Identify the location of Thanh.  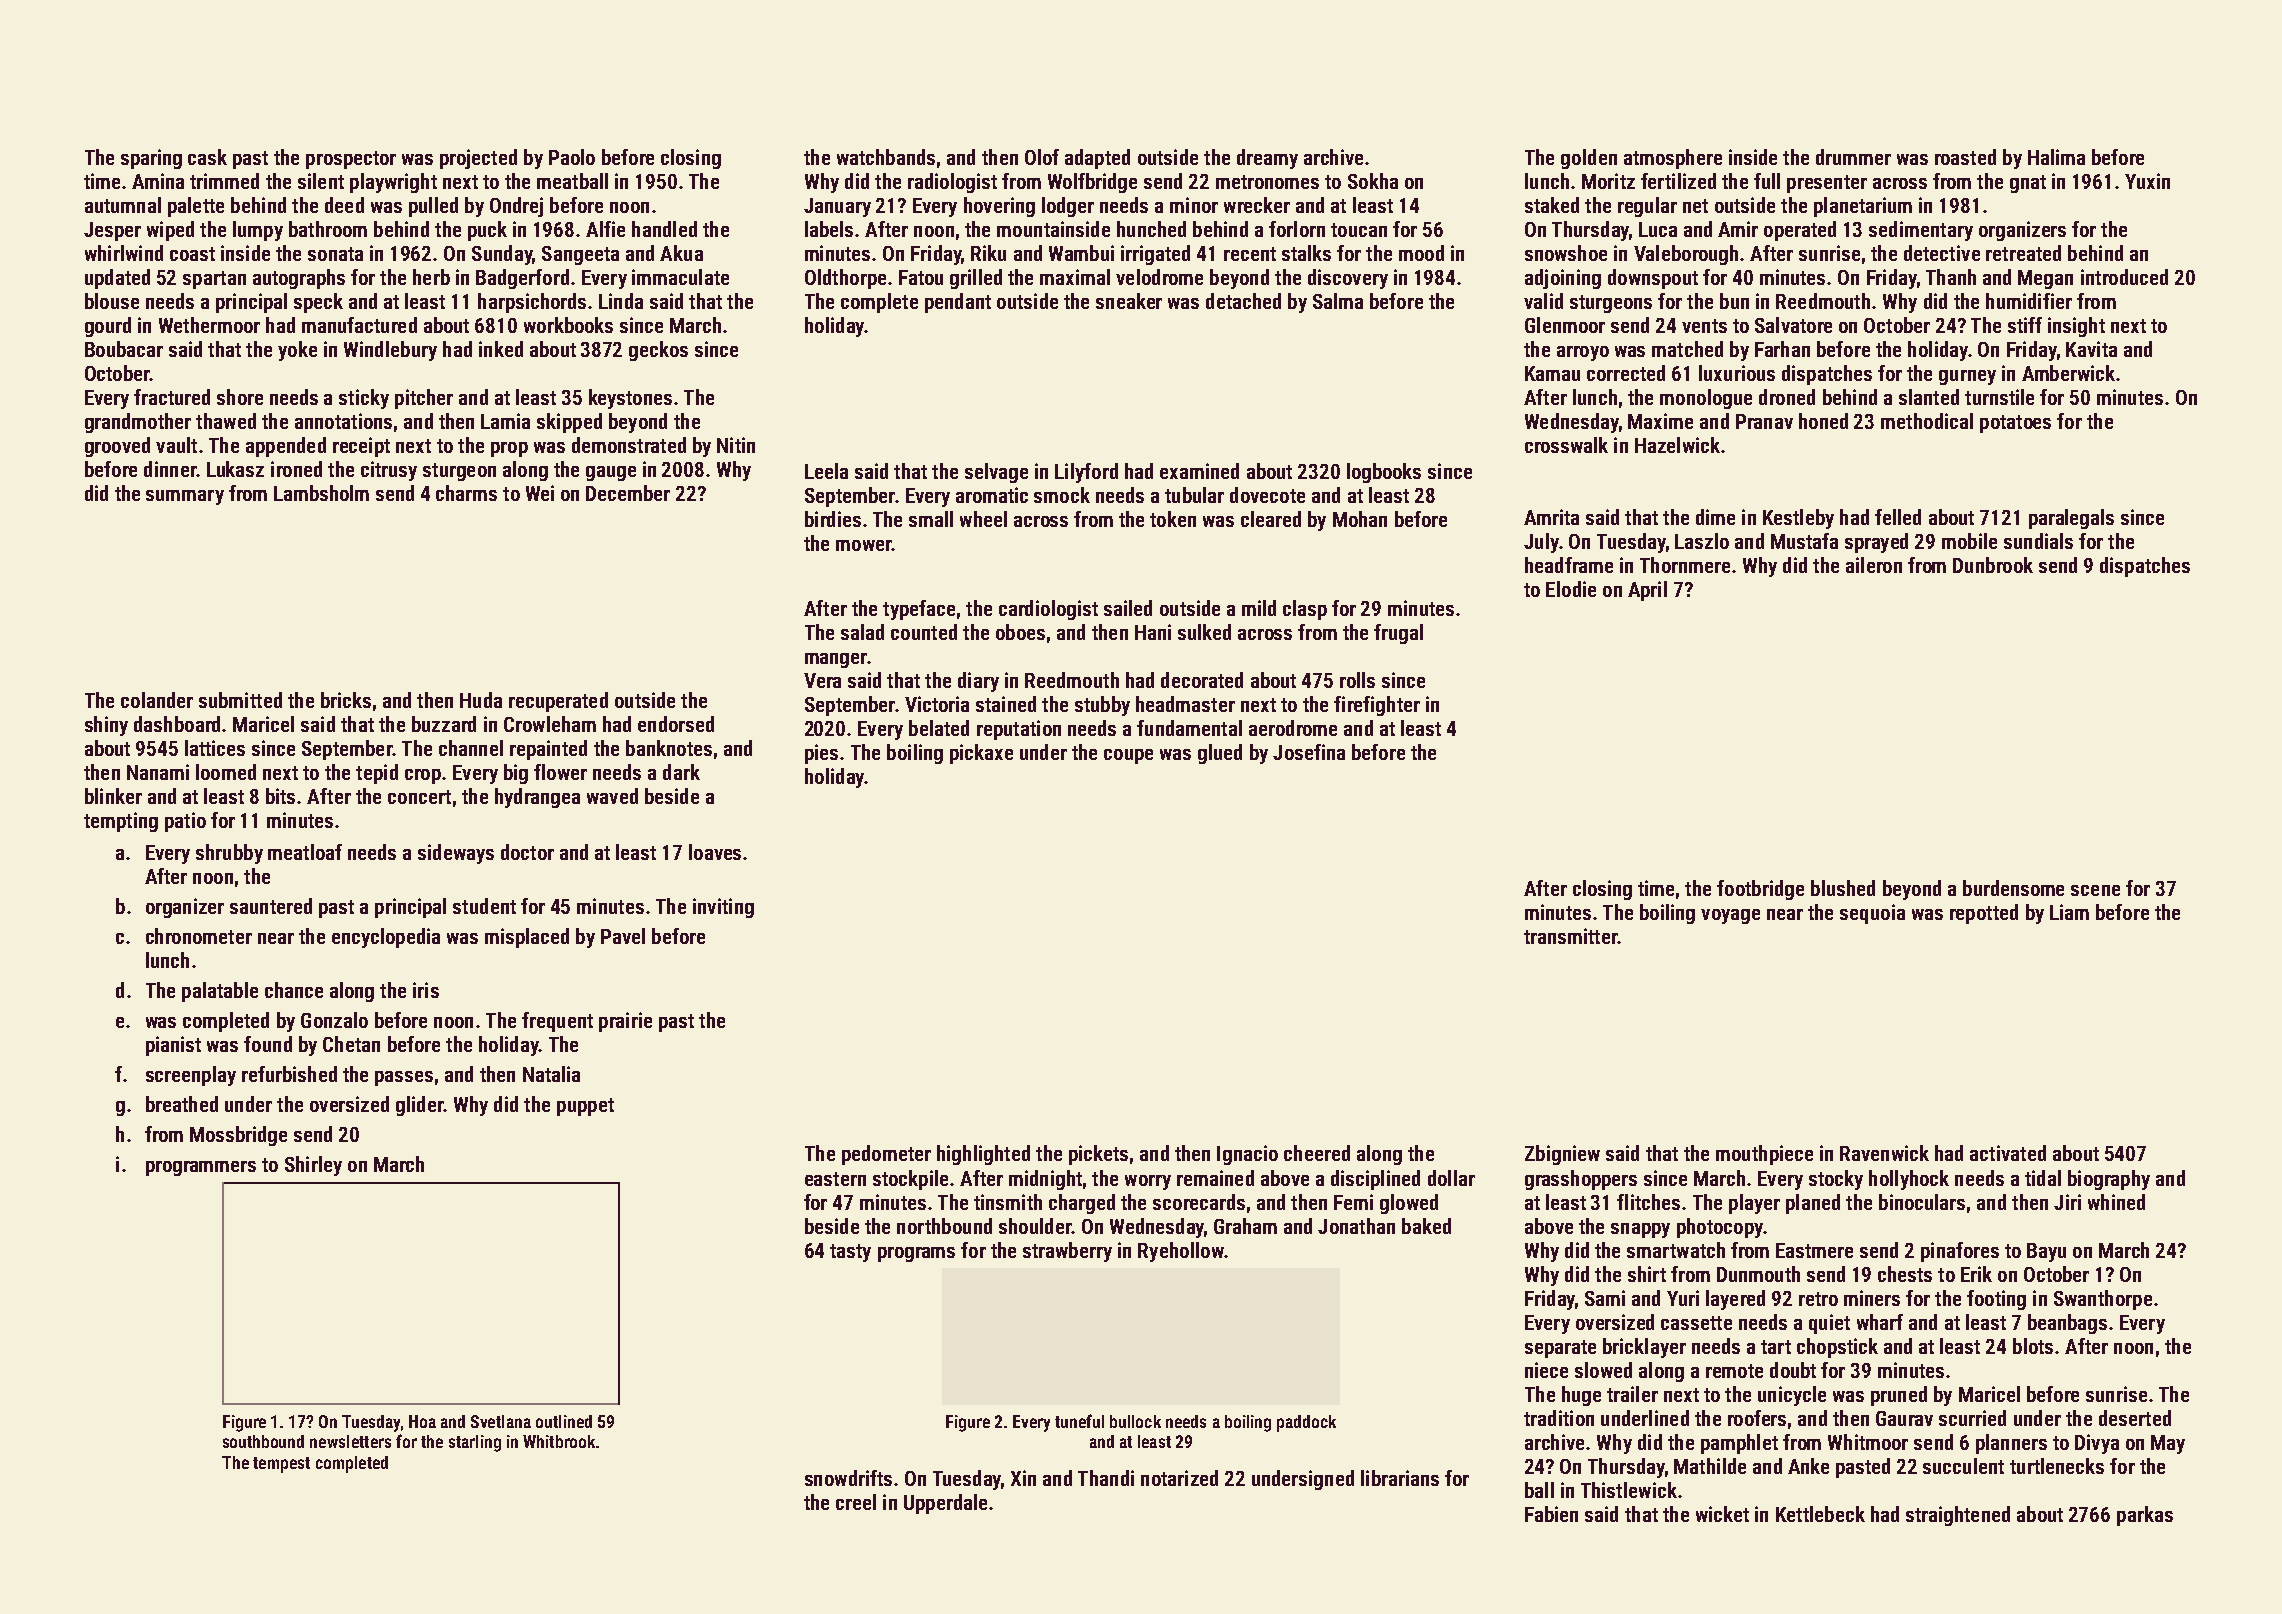
(1951, 277).
